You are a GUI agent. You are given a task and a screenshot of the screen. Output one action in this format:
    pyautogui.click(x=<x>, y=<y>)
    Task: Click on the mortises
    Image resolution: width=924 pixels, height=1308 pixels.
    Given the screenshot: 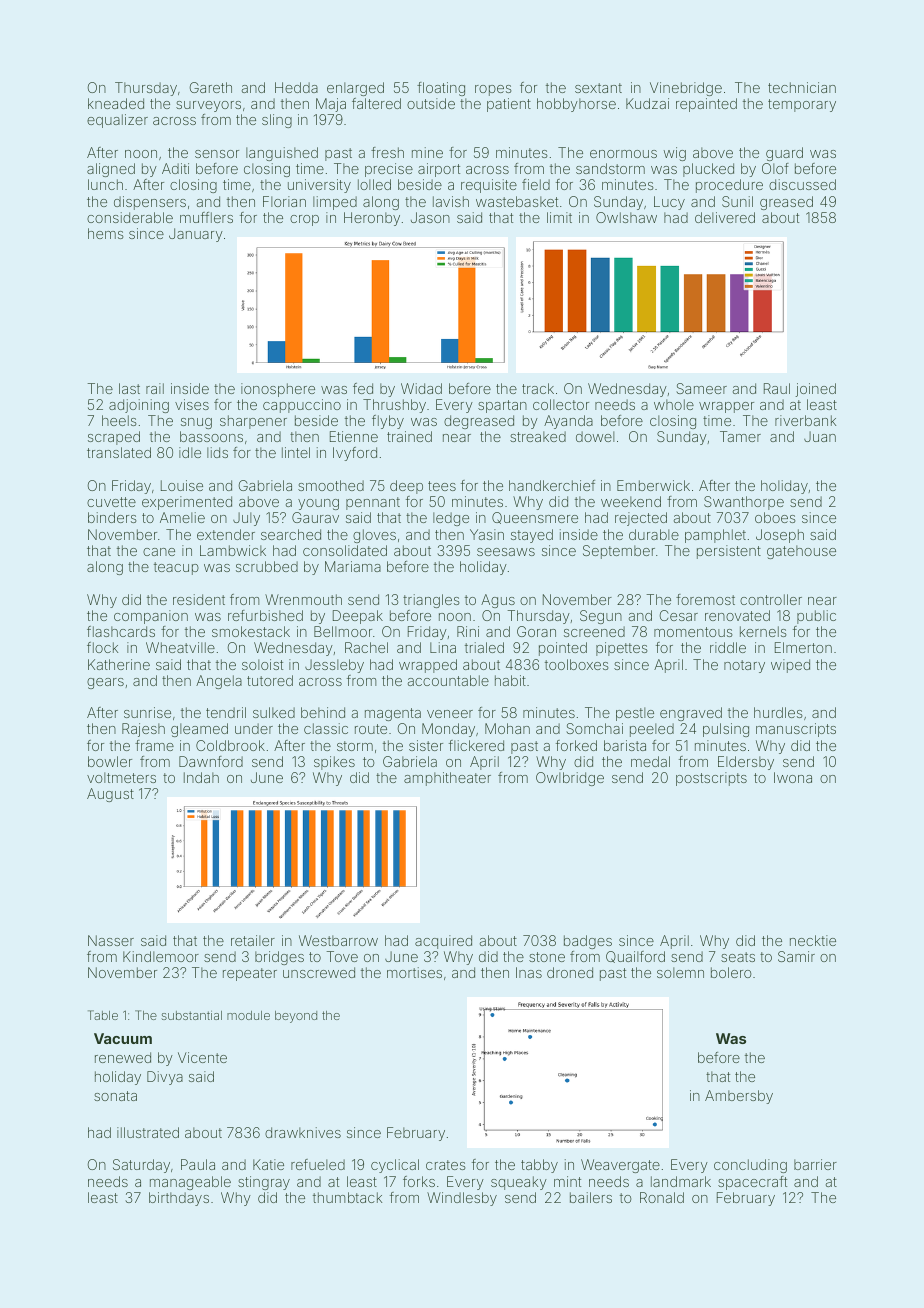 What is the action you would take?
    pyautogui.click(x=414, y=972)
